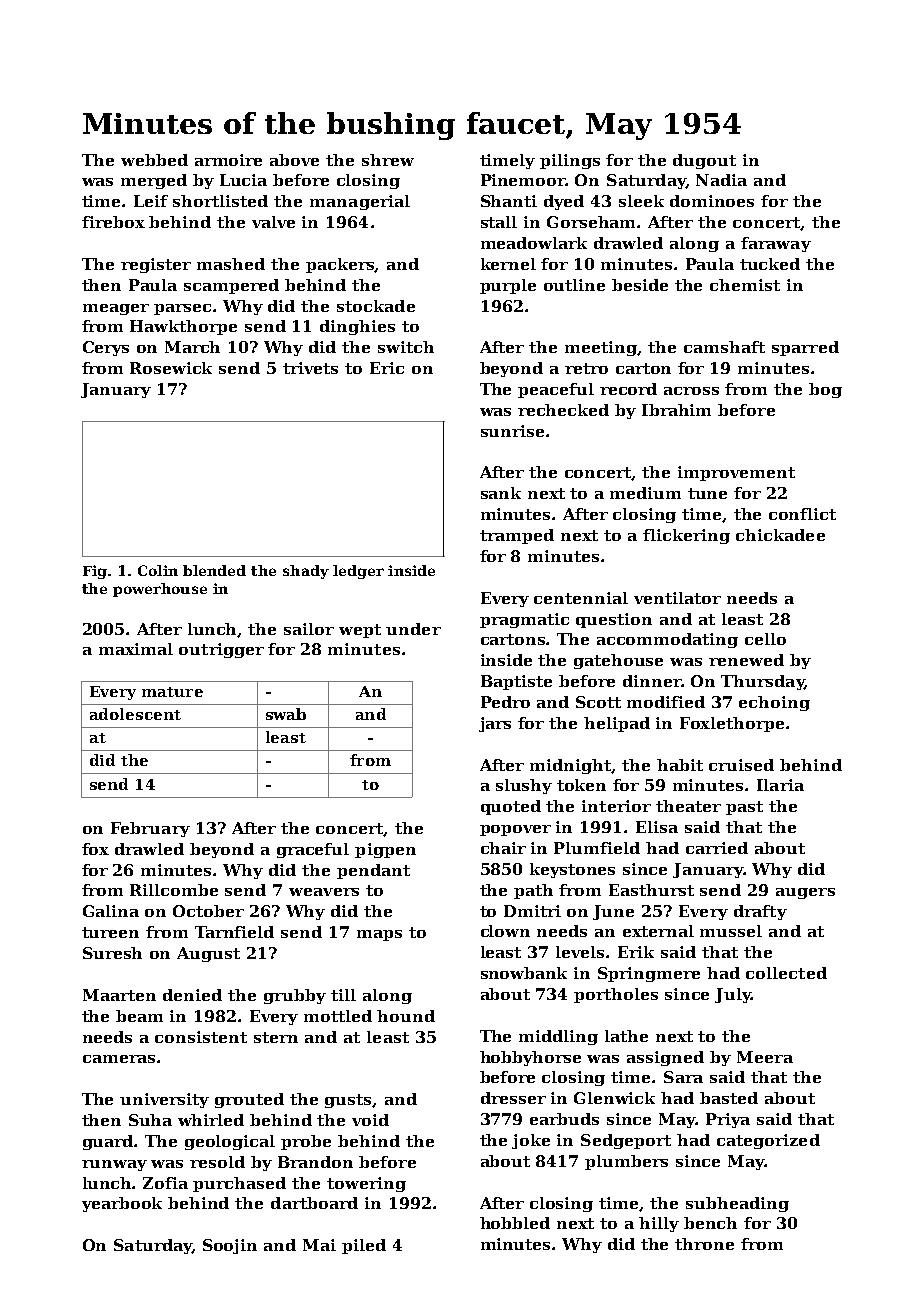  Describe the element at coordinates (231, 286) in the image. I see `scampered` at that location.
